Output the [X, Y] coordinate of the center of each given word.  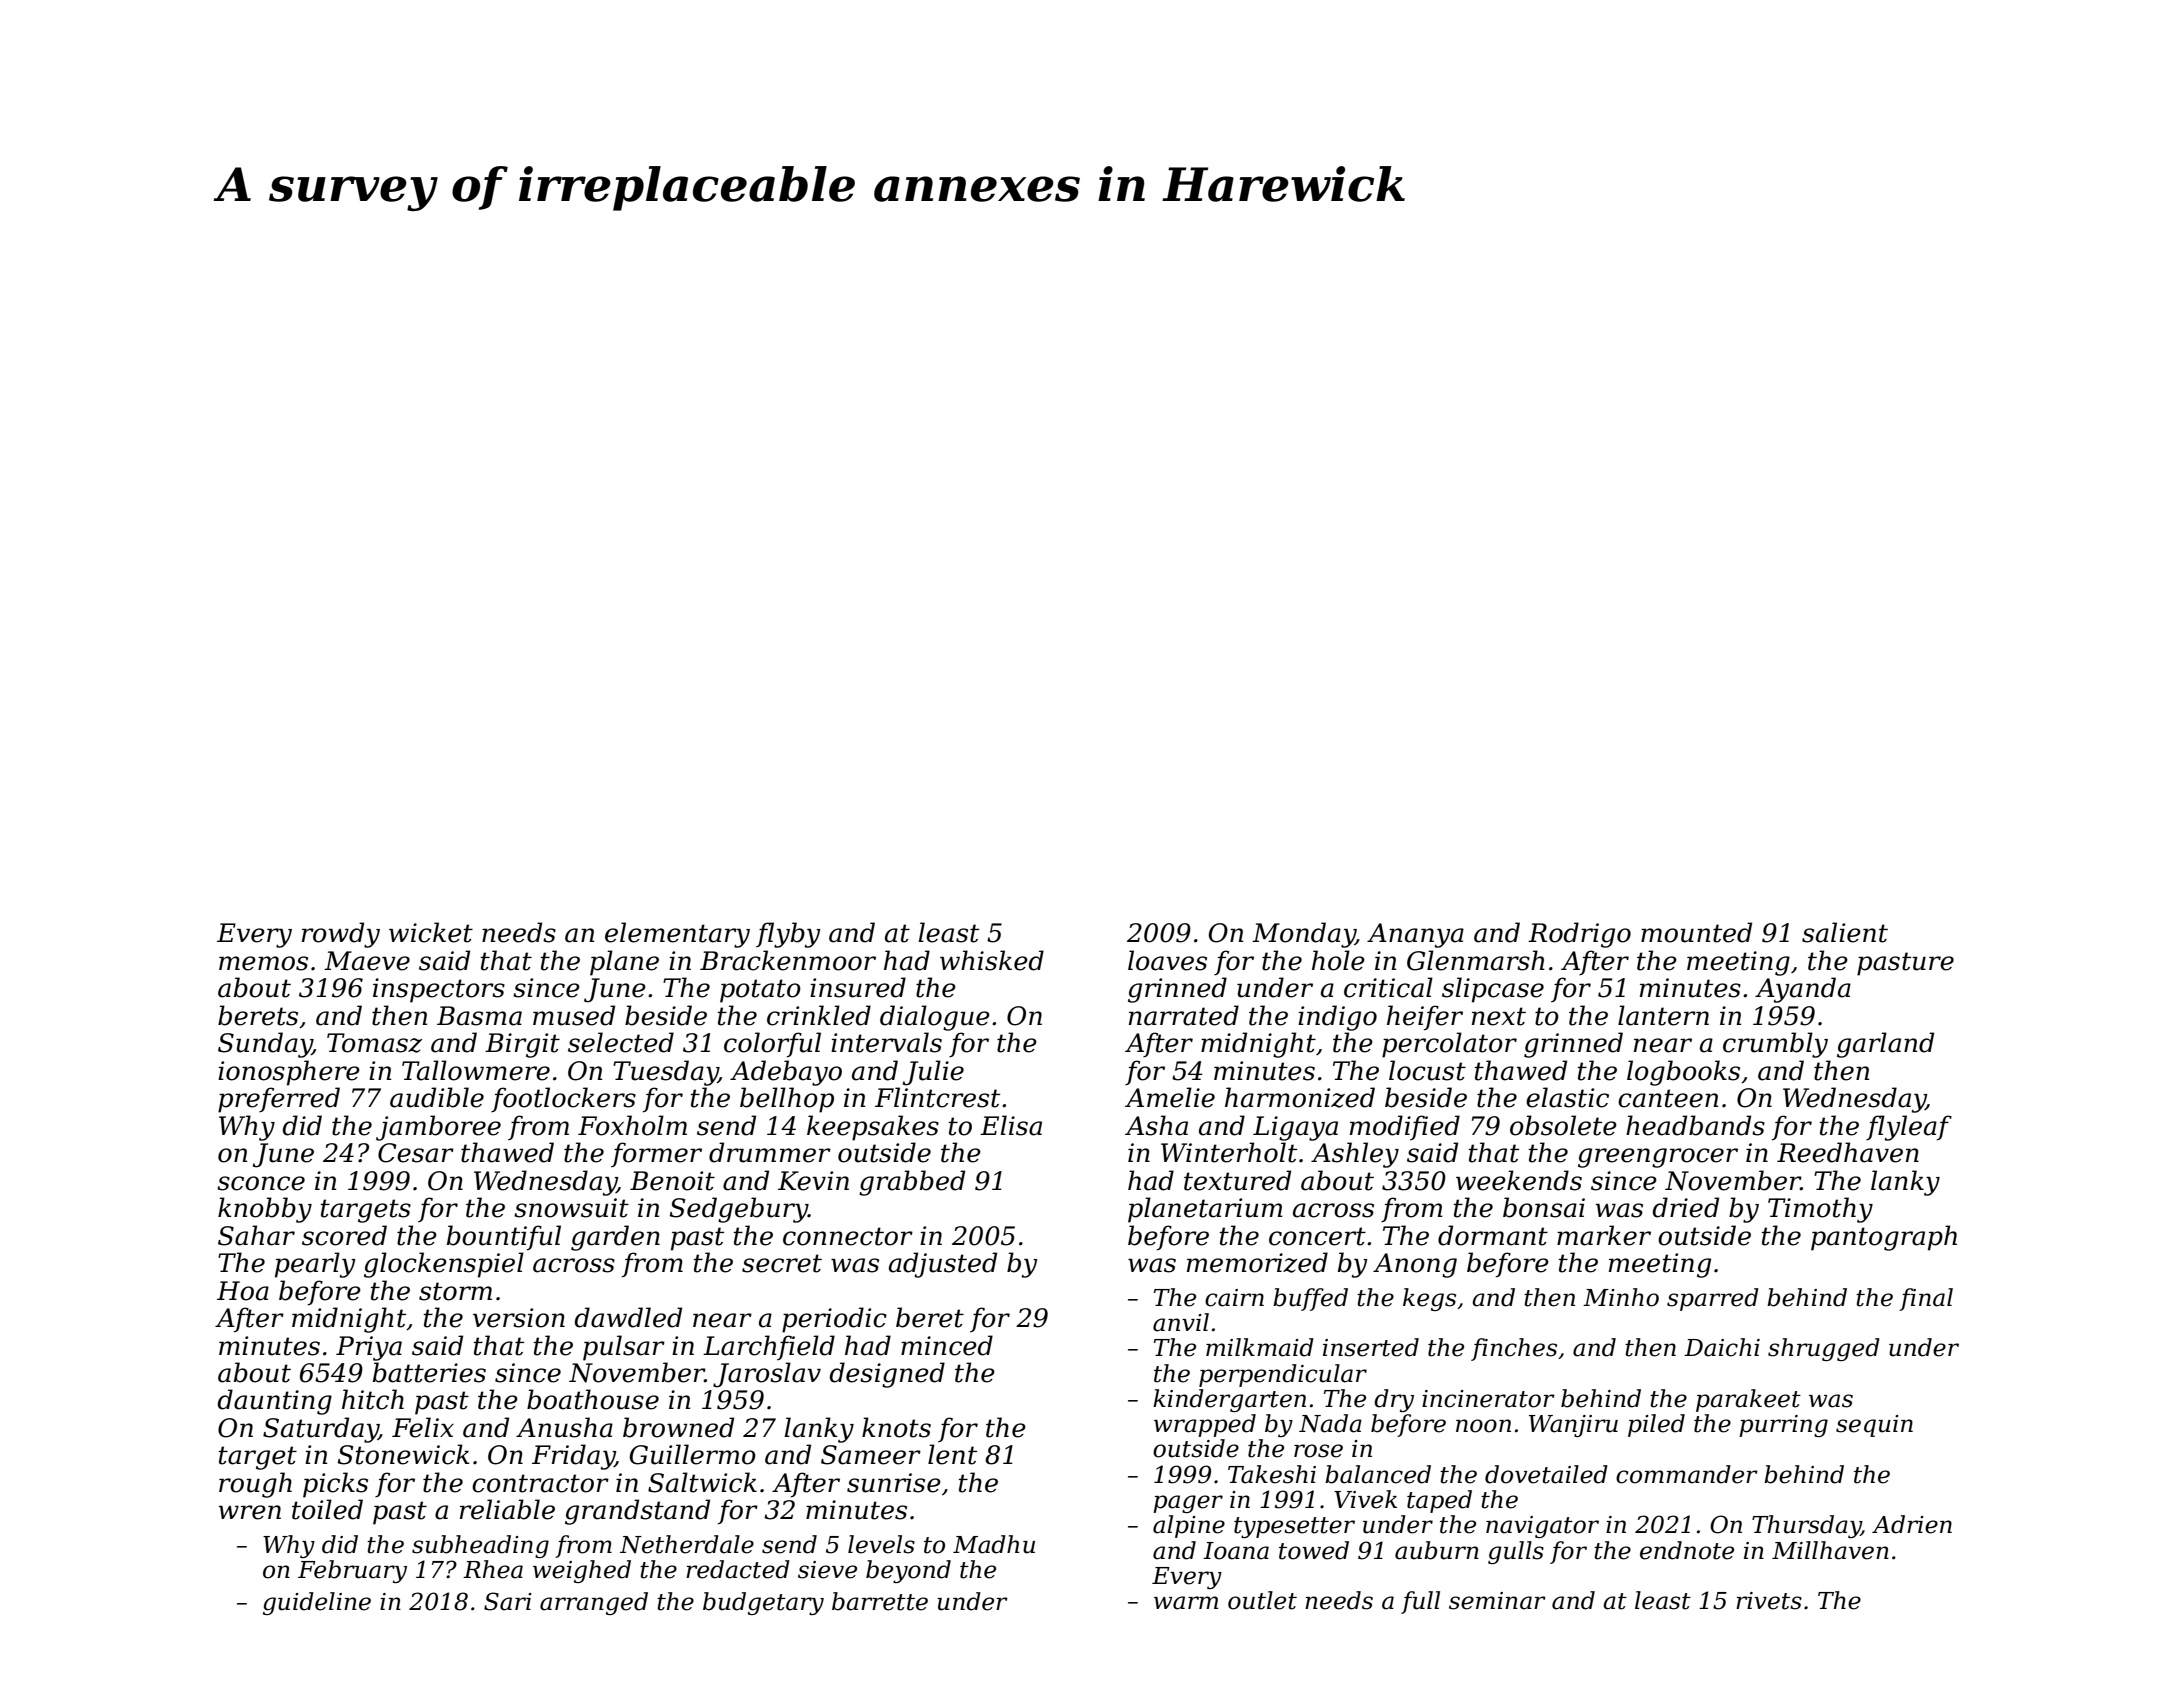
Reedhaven [1848, 1152]
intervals [886, 1042]
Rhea [493, 1569]
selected [621, 1042]
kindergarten [1229, 1400]
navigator [1542, 1527]
